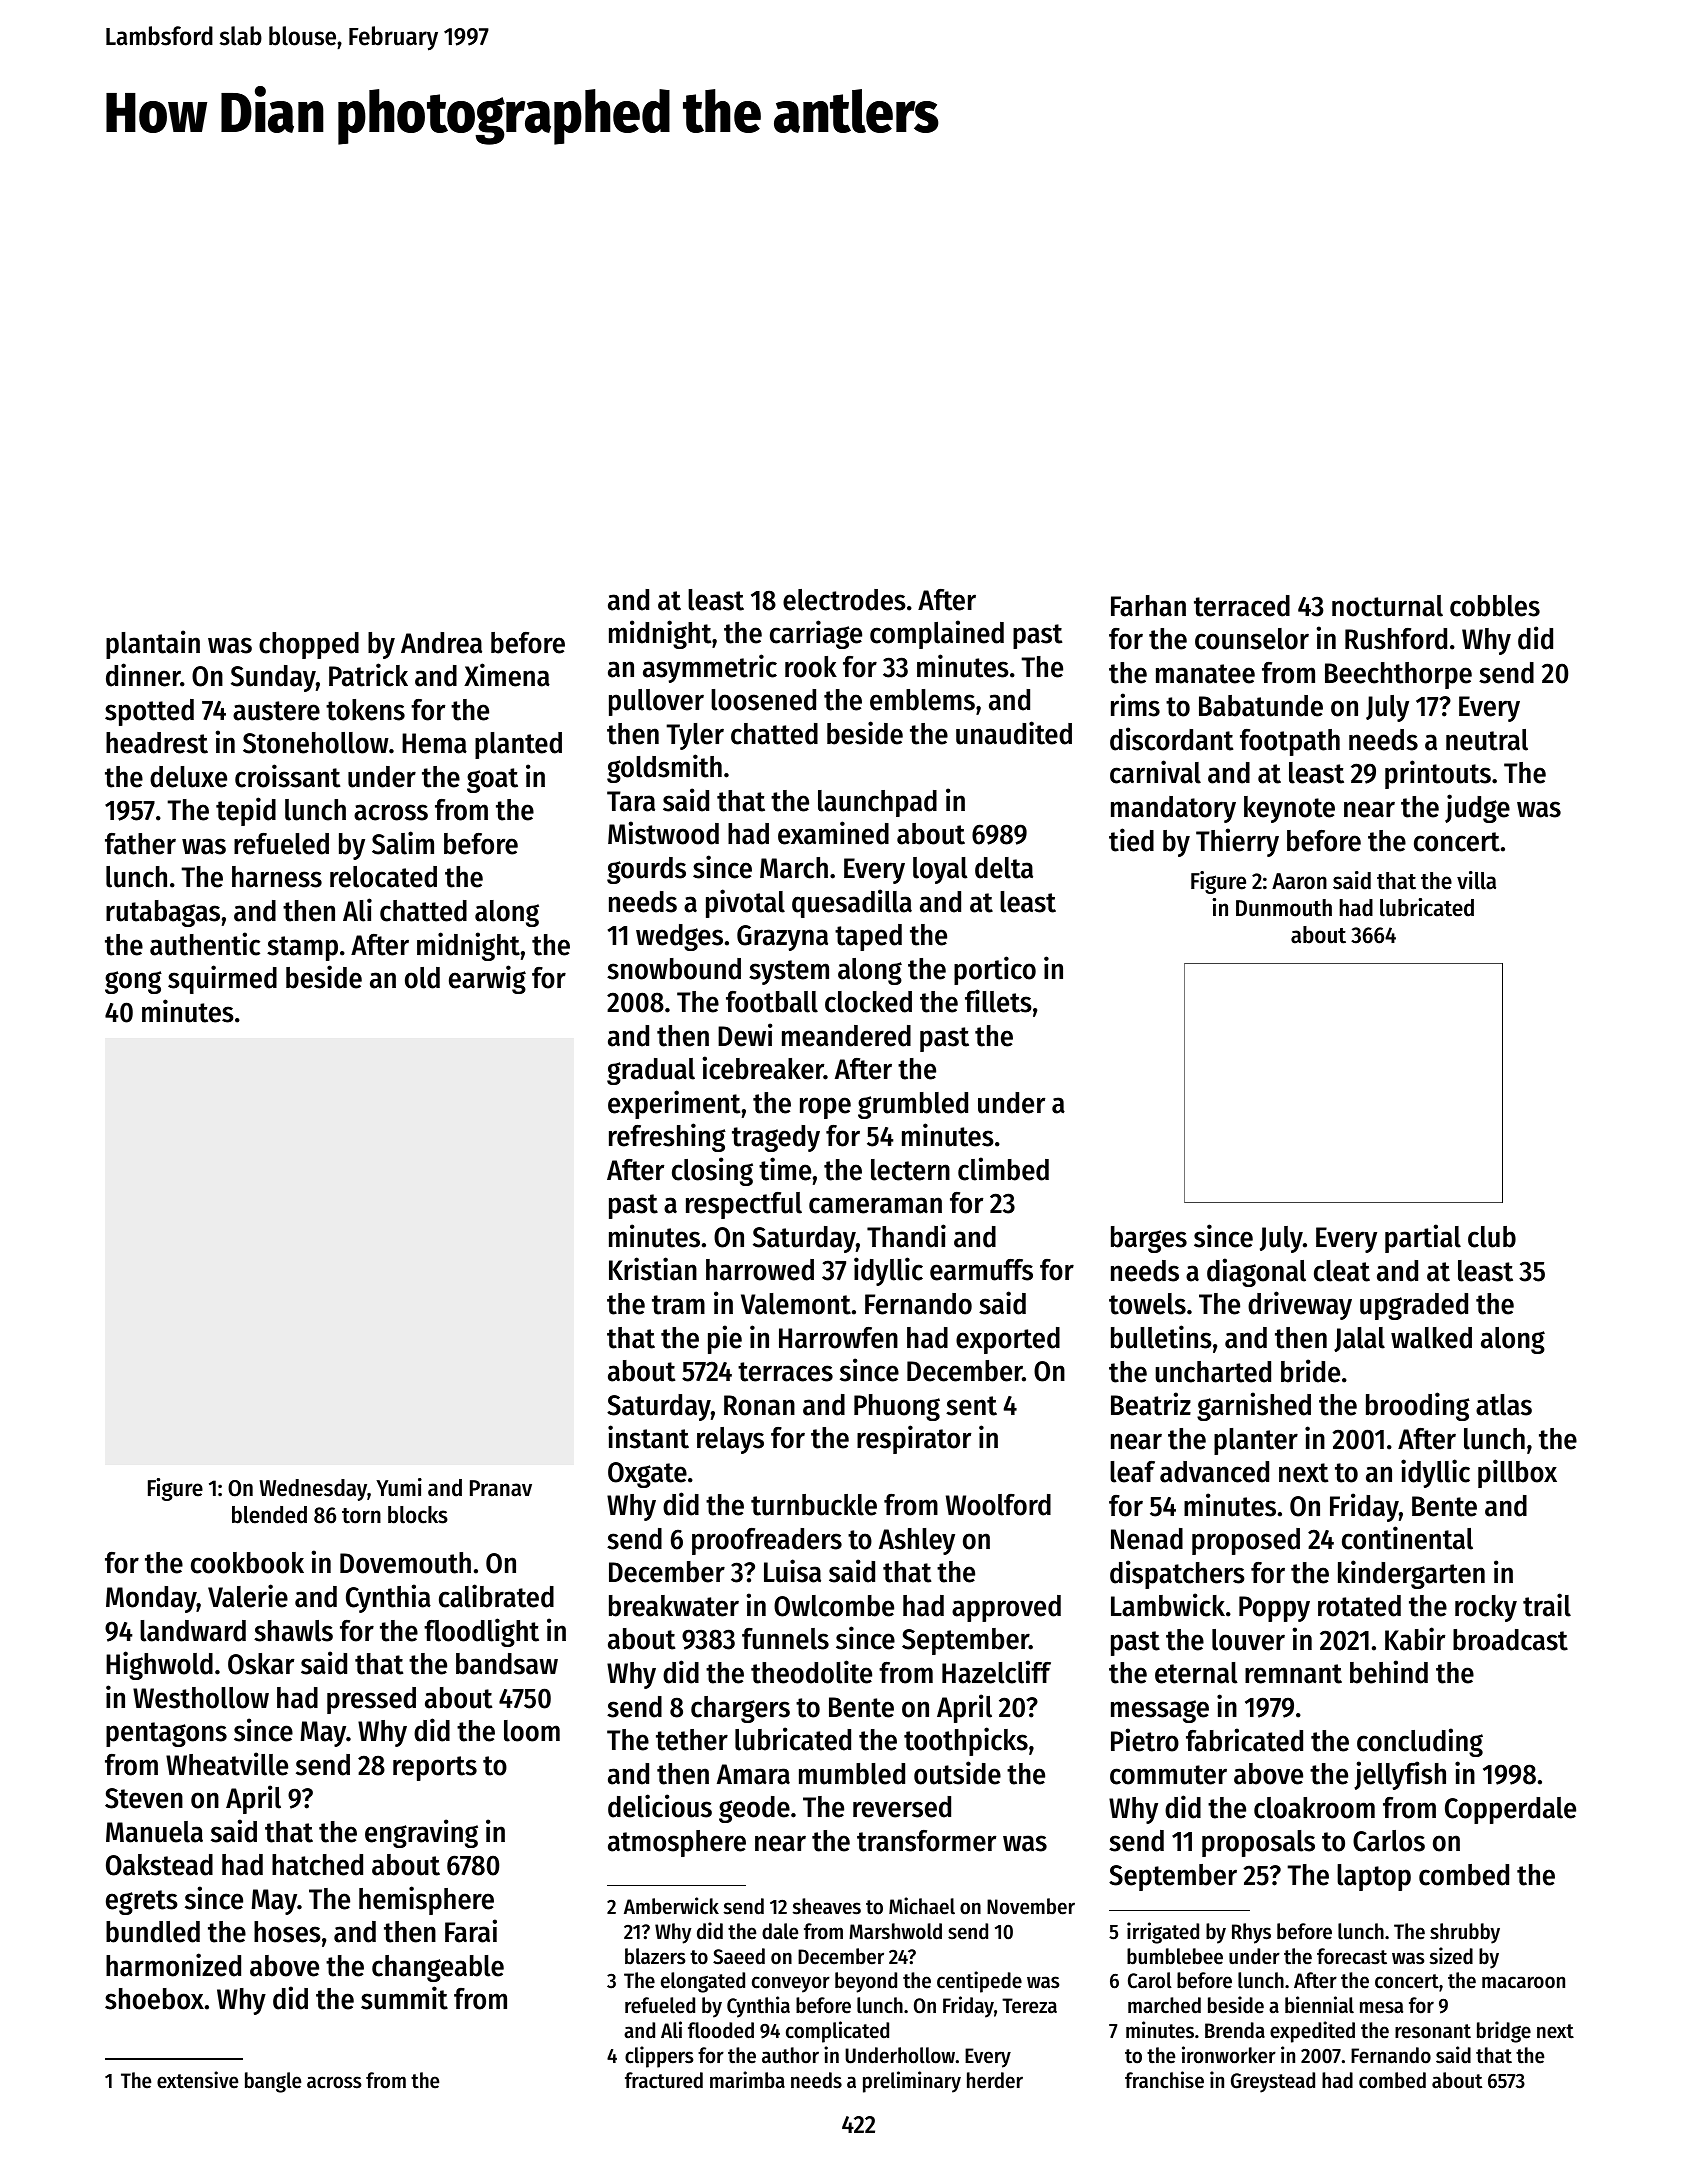 The width and height of the screenshot is (1683, 2178). Describe the element at coordinates (922, 700) in the screenshot. I see `emblems` at that location.
